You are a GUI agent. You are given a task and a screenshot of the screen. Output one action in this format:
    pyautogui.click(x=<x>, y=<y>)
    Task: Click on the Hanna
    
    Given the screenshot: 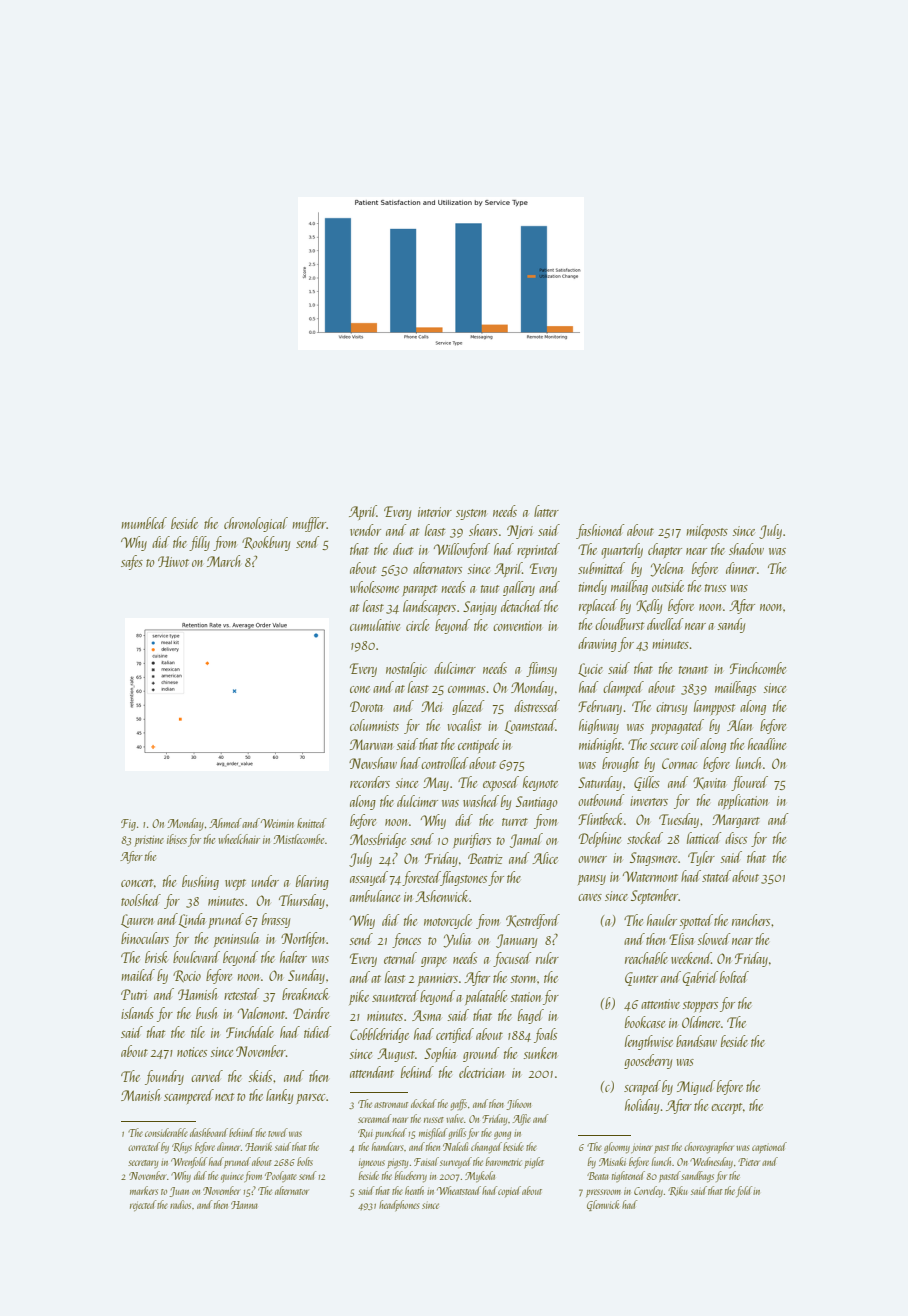 What is the action you would take?
    pyautogui.click(x=244, y=1205)
